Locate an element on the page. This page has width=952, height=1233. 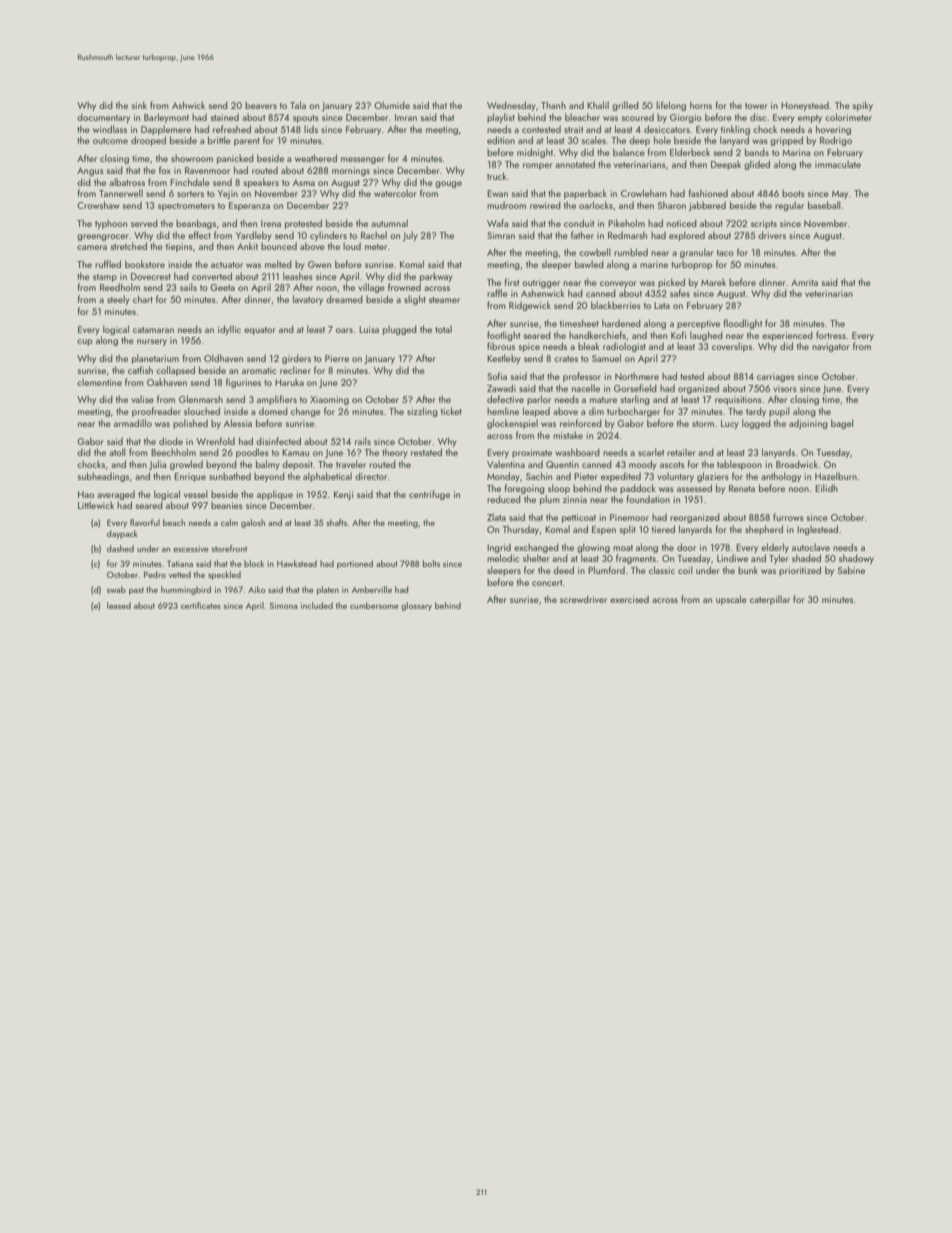
clementine is located at coordinates (99, 382).
